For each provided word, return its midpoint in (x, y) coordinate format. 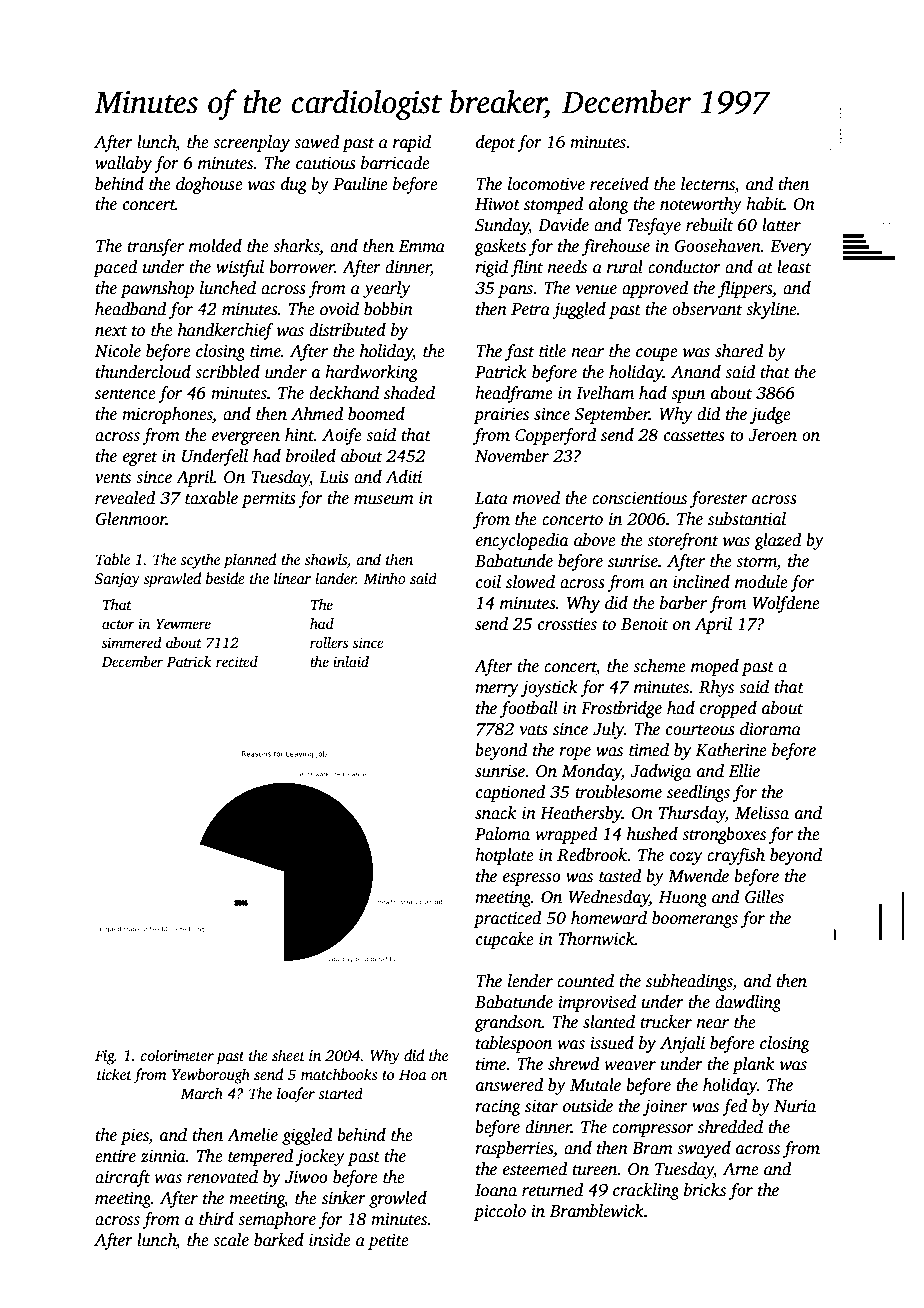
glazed (777, 541)
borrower (302, 267)
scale (231, 1240)
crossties (567, 624)
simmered (132, 642)
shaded (409, 393)
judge (770, 415)
